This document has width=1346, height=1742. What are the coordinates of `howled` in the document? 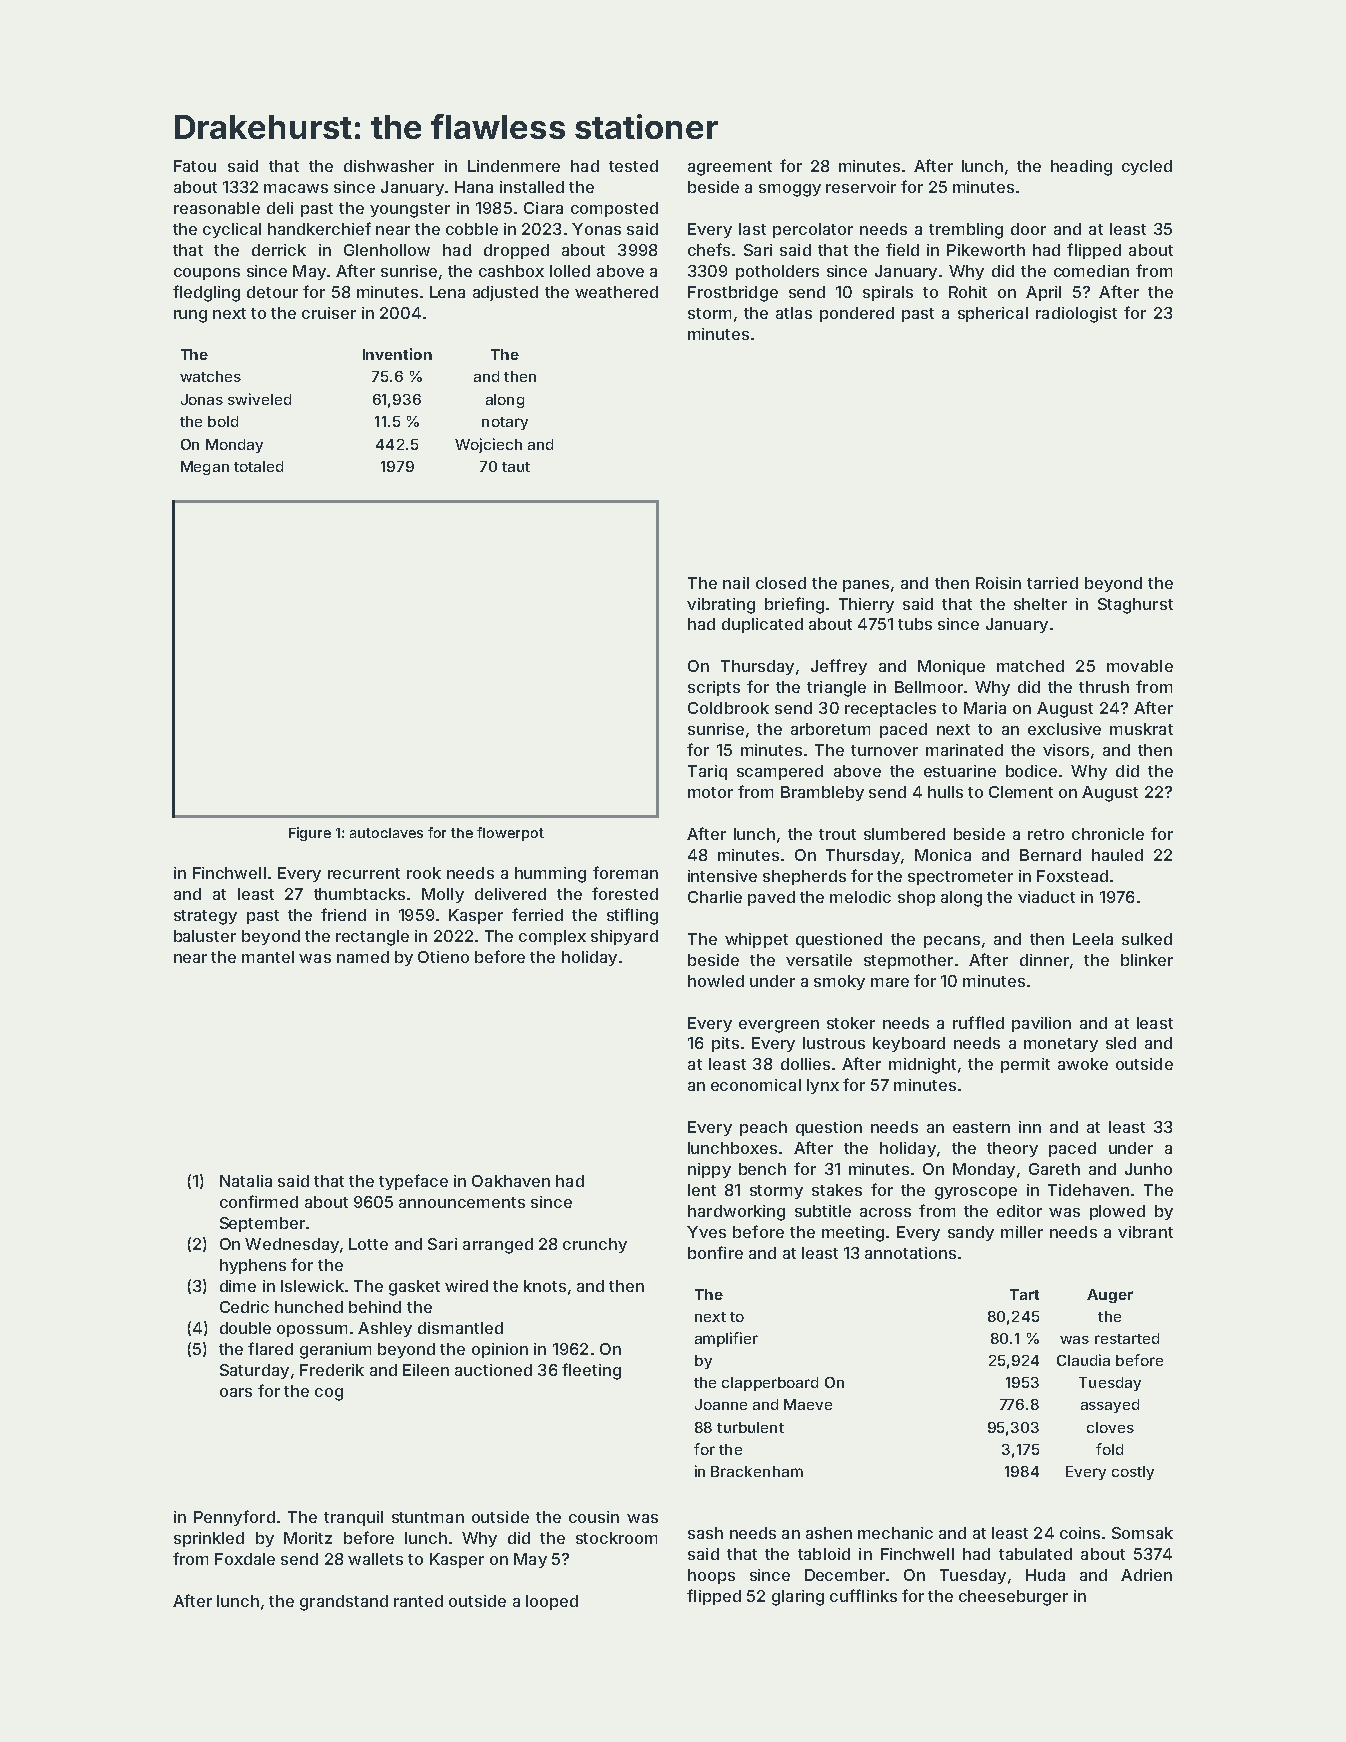 It's located at (716, 981).
